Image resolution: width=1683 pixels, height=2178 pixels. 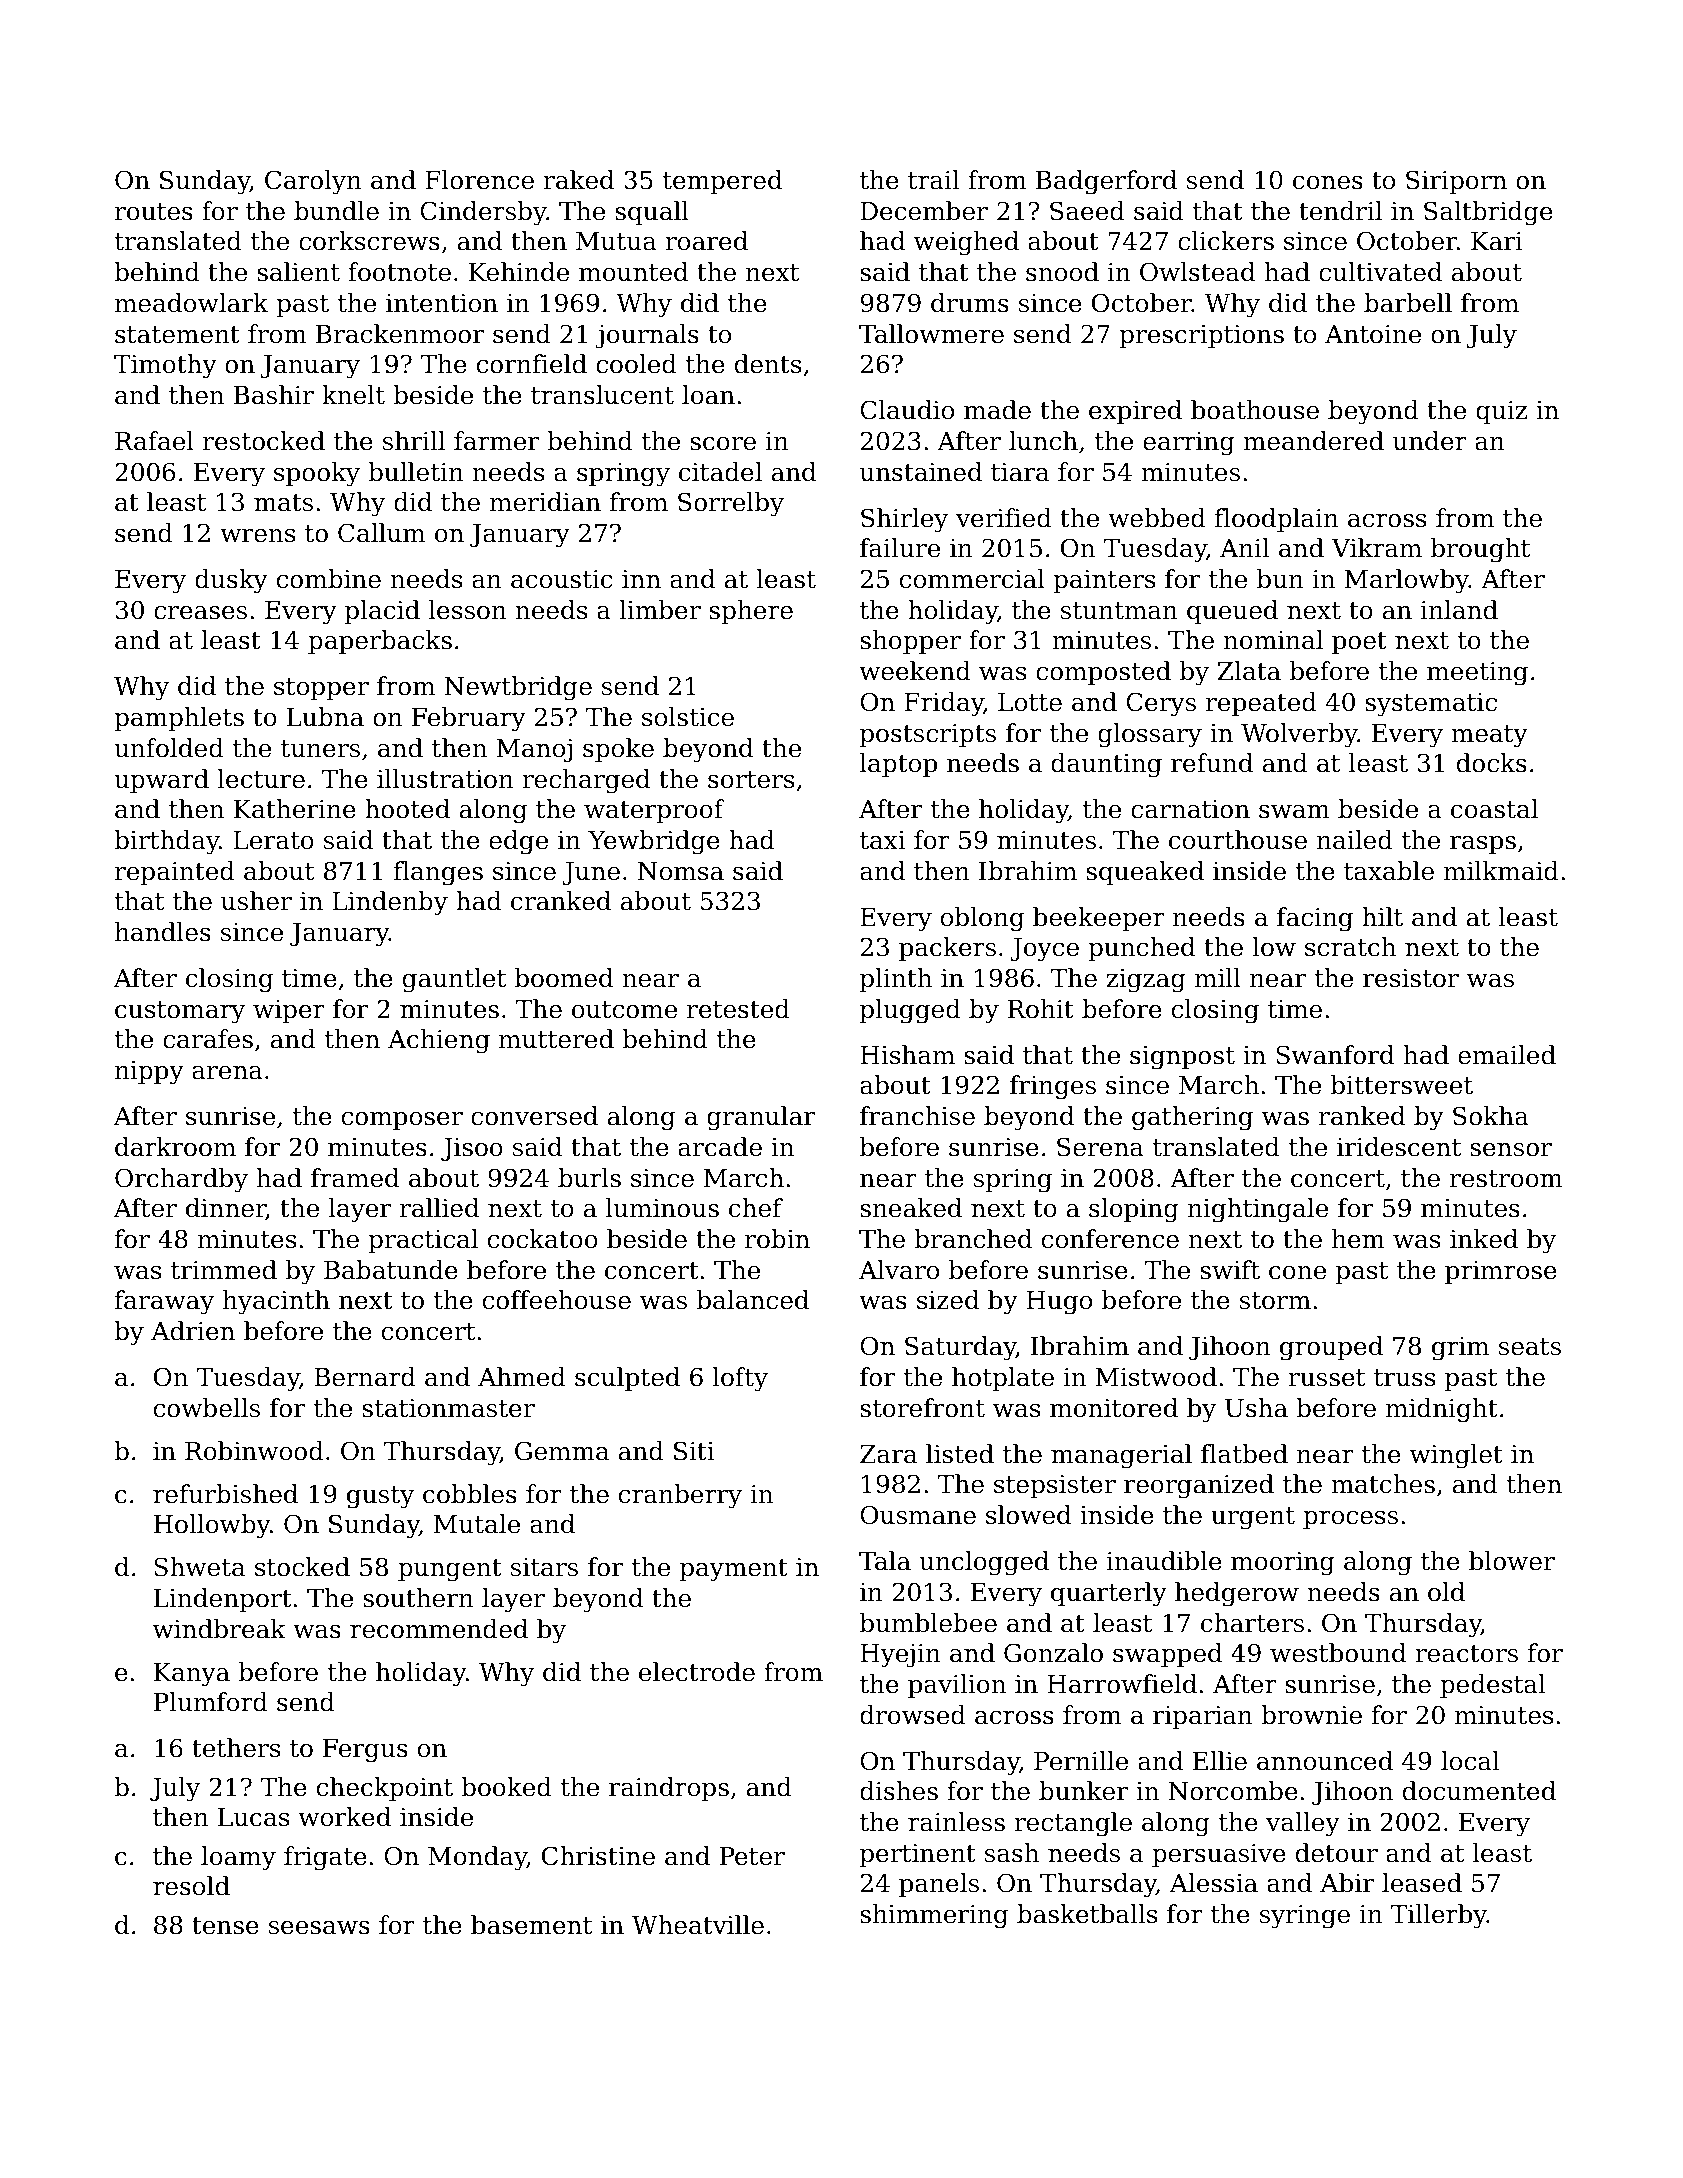 What do you see at coordinates (207, 1408) in the document?
I see `cowbells` at bounding box center [207, 1408].
